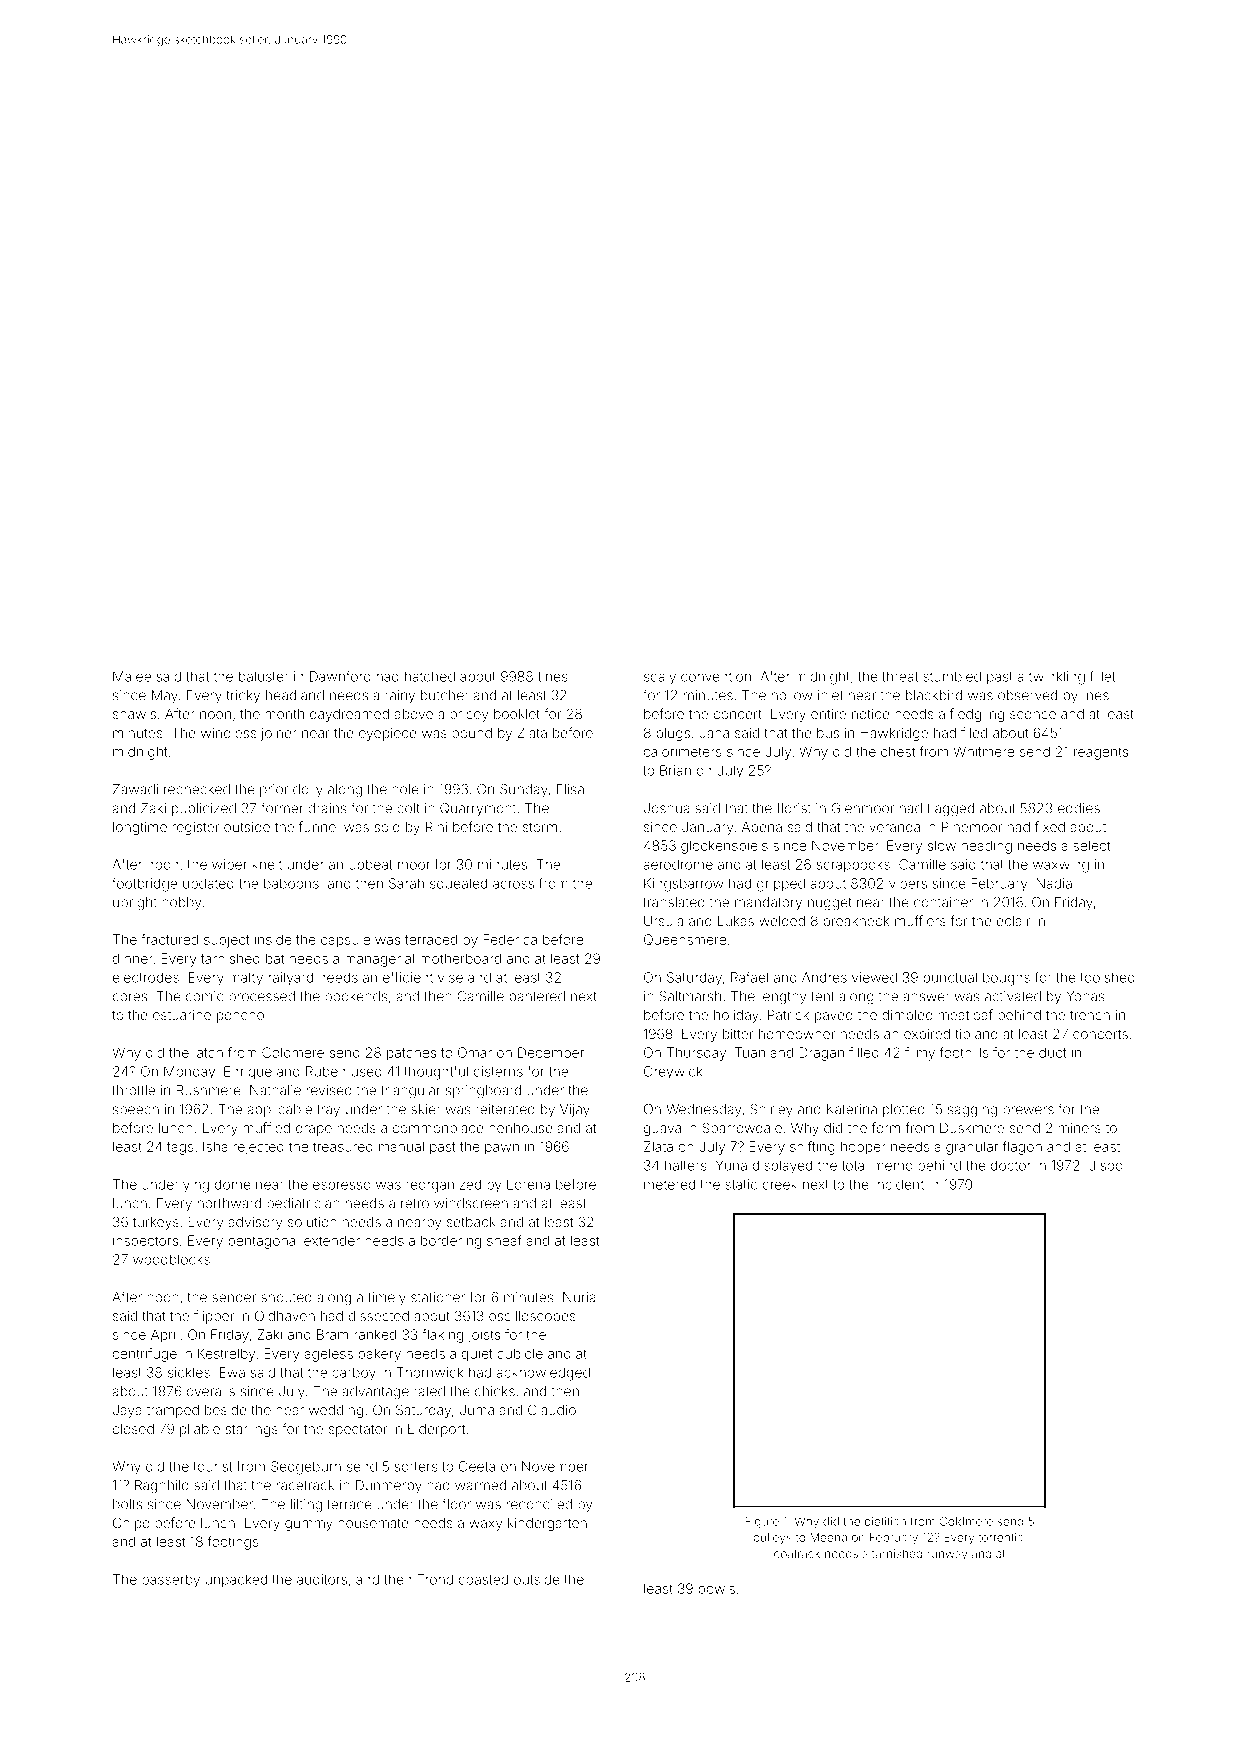 The height and width of the screenshot is (1764, 1248). What do you see at coordinates (263, 676) in the screenshot?
I see `baluster` at bounding box center [263, 676].
